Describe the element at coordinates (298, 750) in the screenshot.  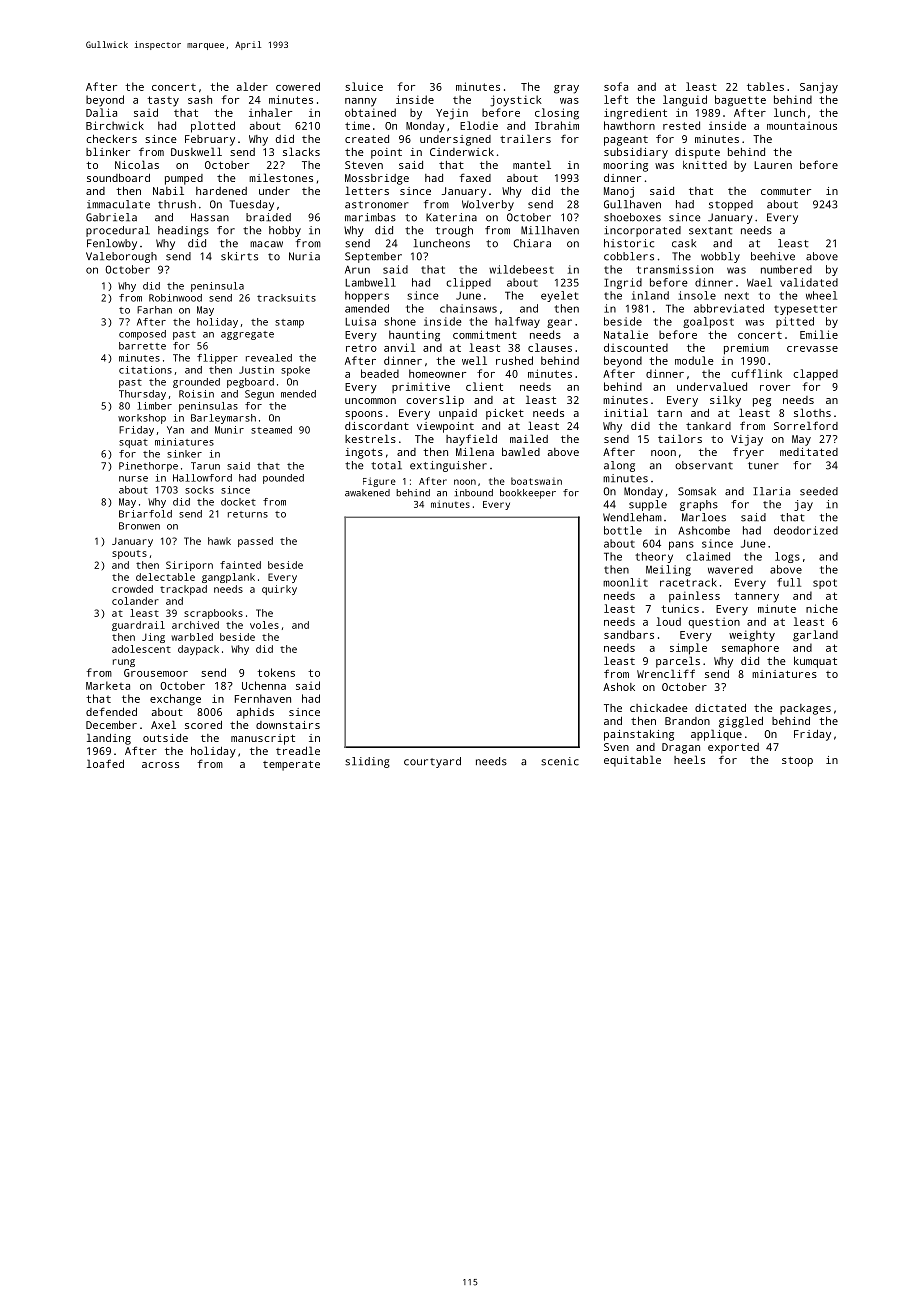
I see `treadle` at that location.
